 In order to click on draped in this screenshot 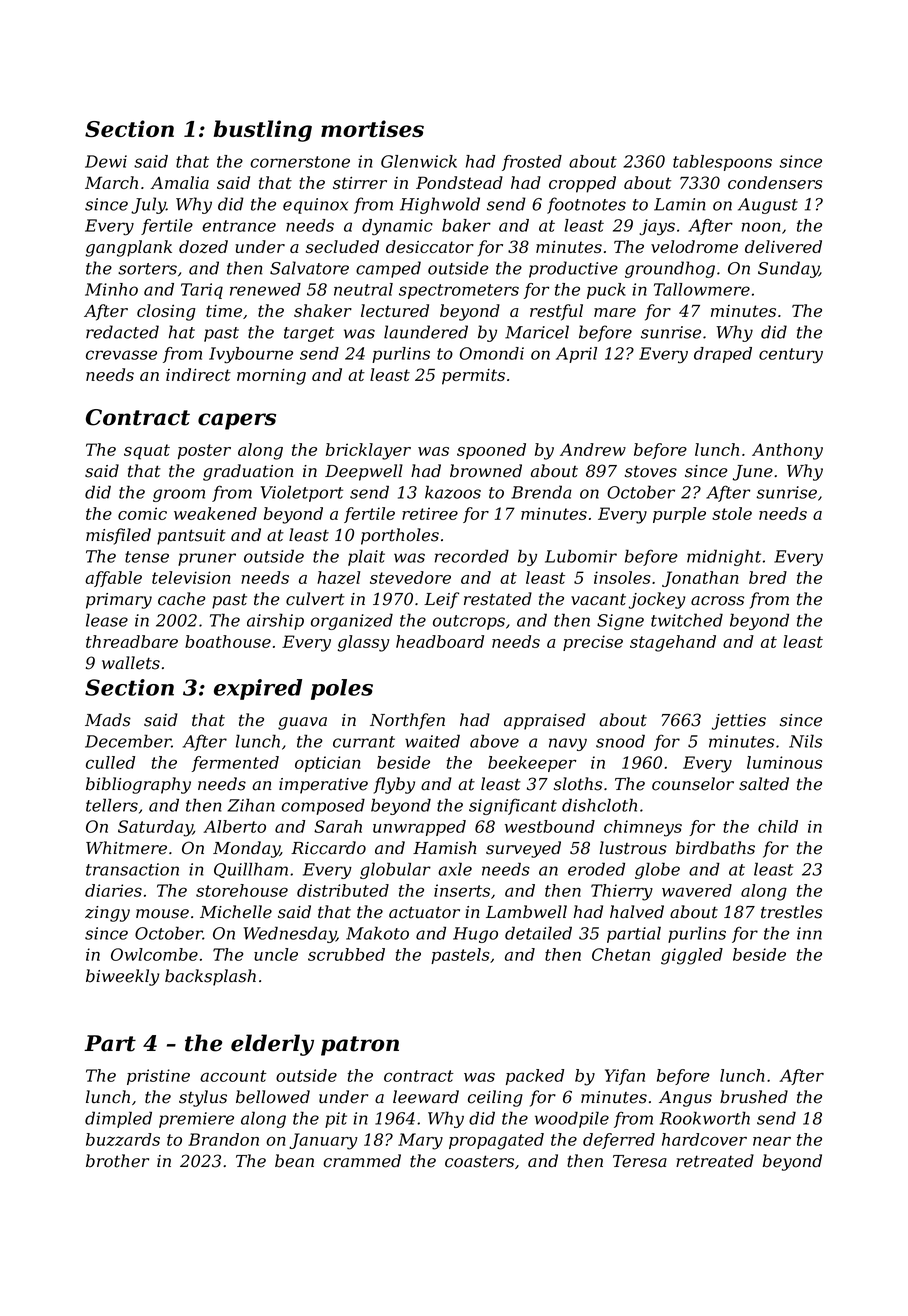, I will do `click(723, 355)`.
